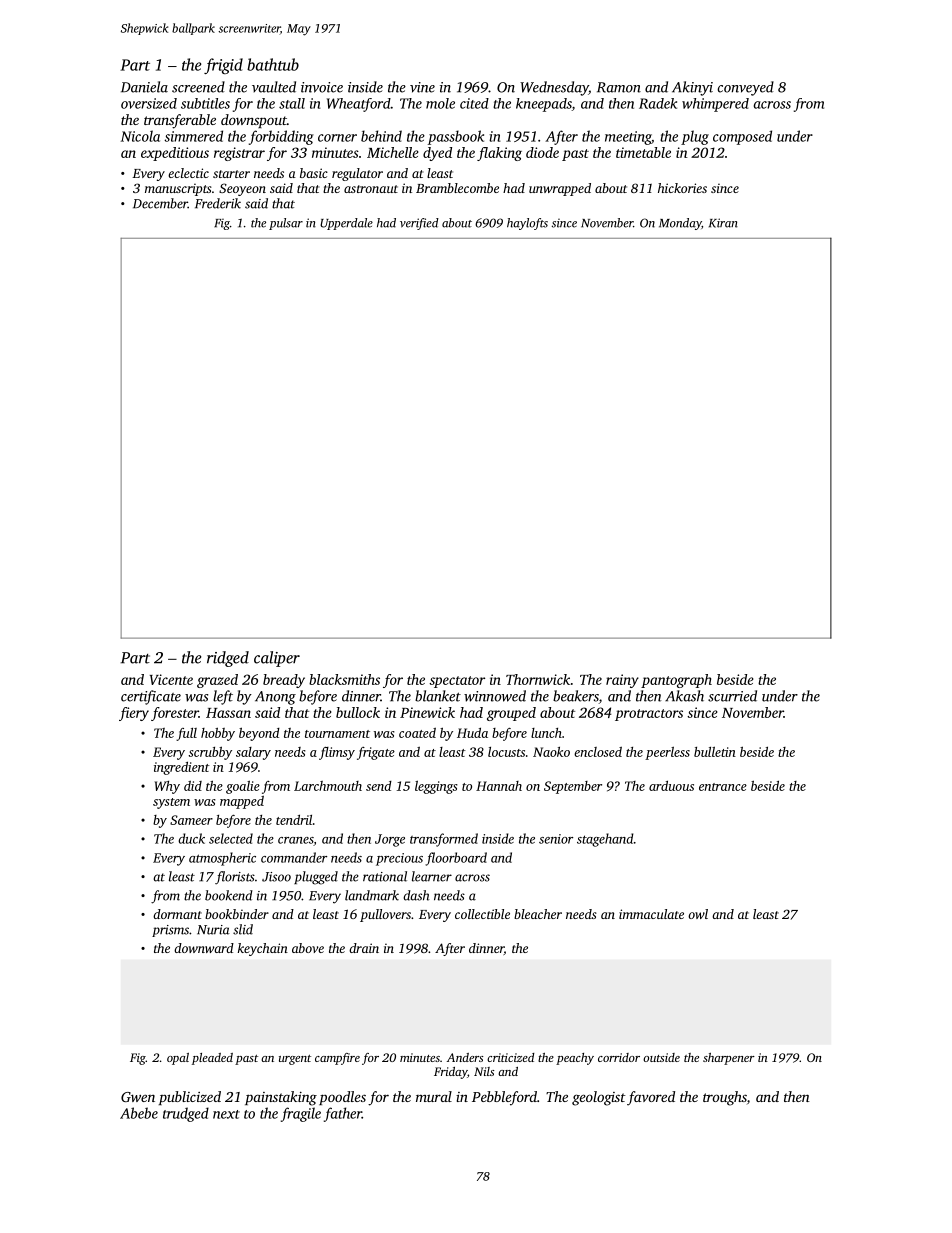 The height and width of the page is (1233, 952). I want to click on scurried, so click(732, 696).
